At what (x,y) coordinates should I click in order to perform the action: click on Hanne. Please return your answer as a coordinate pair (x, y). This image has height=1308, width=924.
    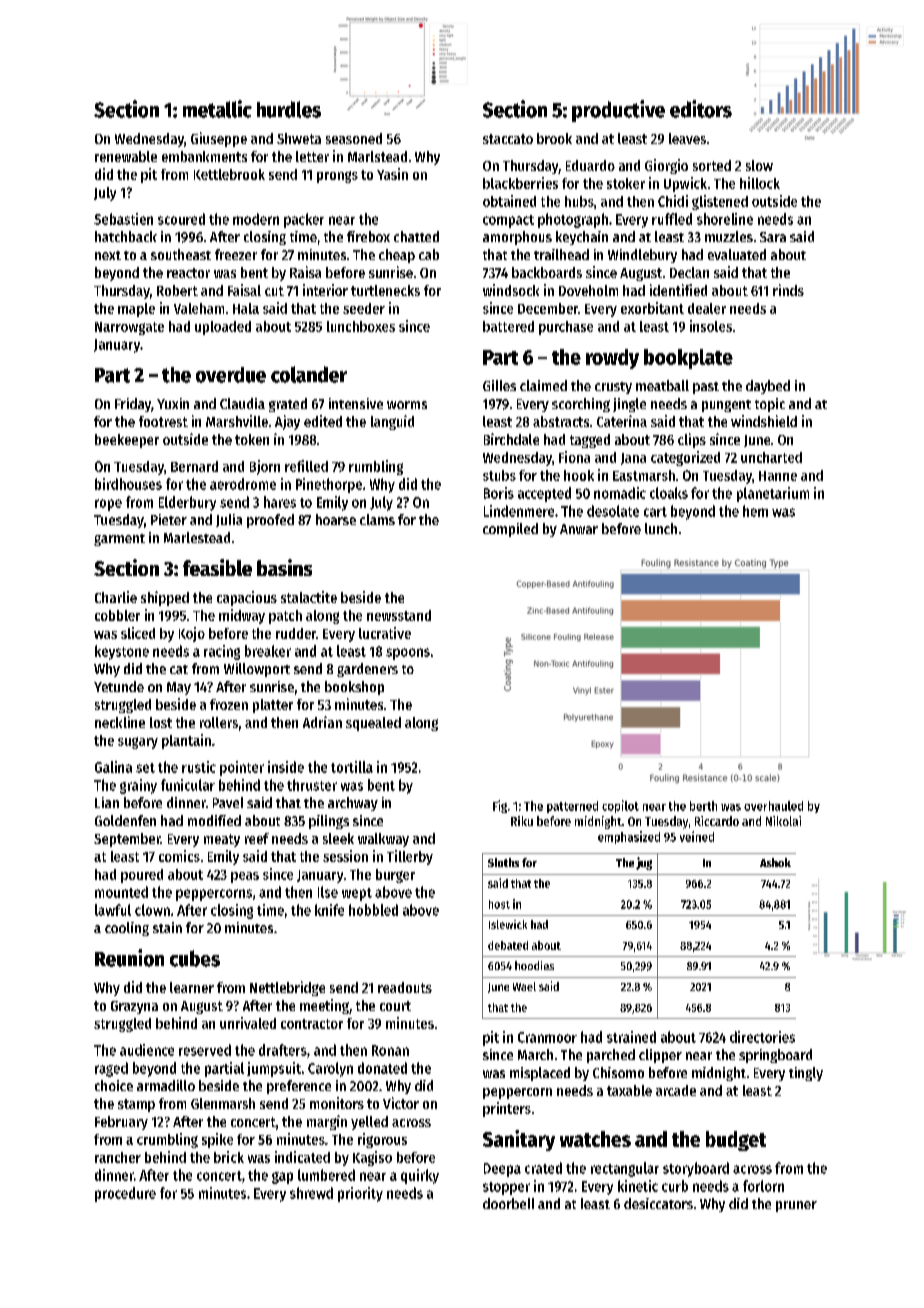
    Looking at the image, I should click on (778, 476).
